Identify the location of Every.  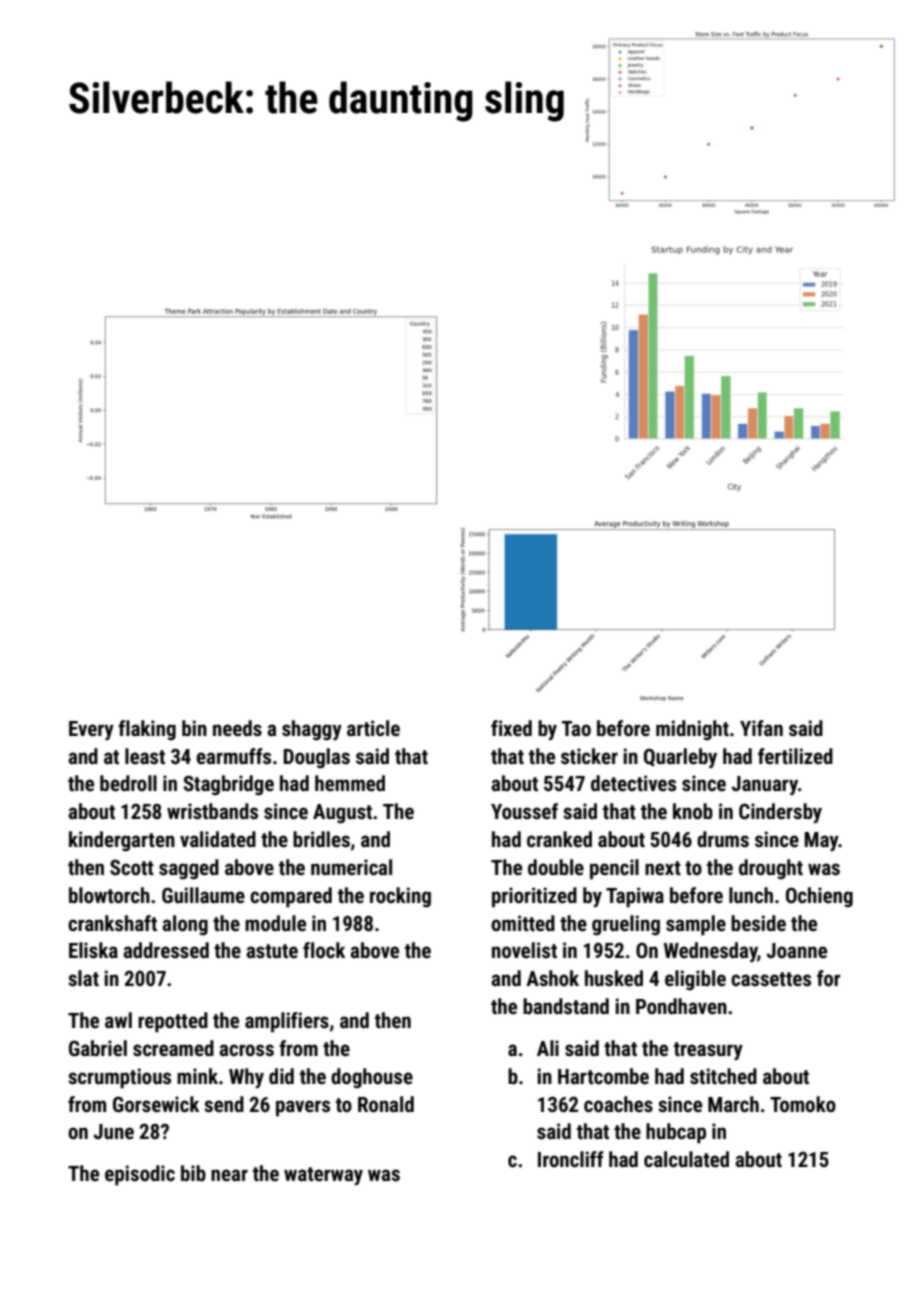
(91, 730).
